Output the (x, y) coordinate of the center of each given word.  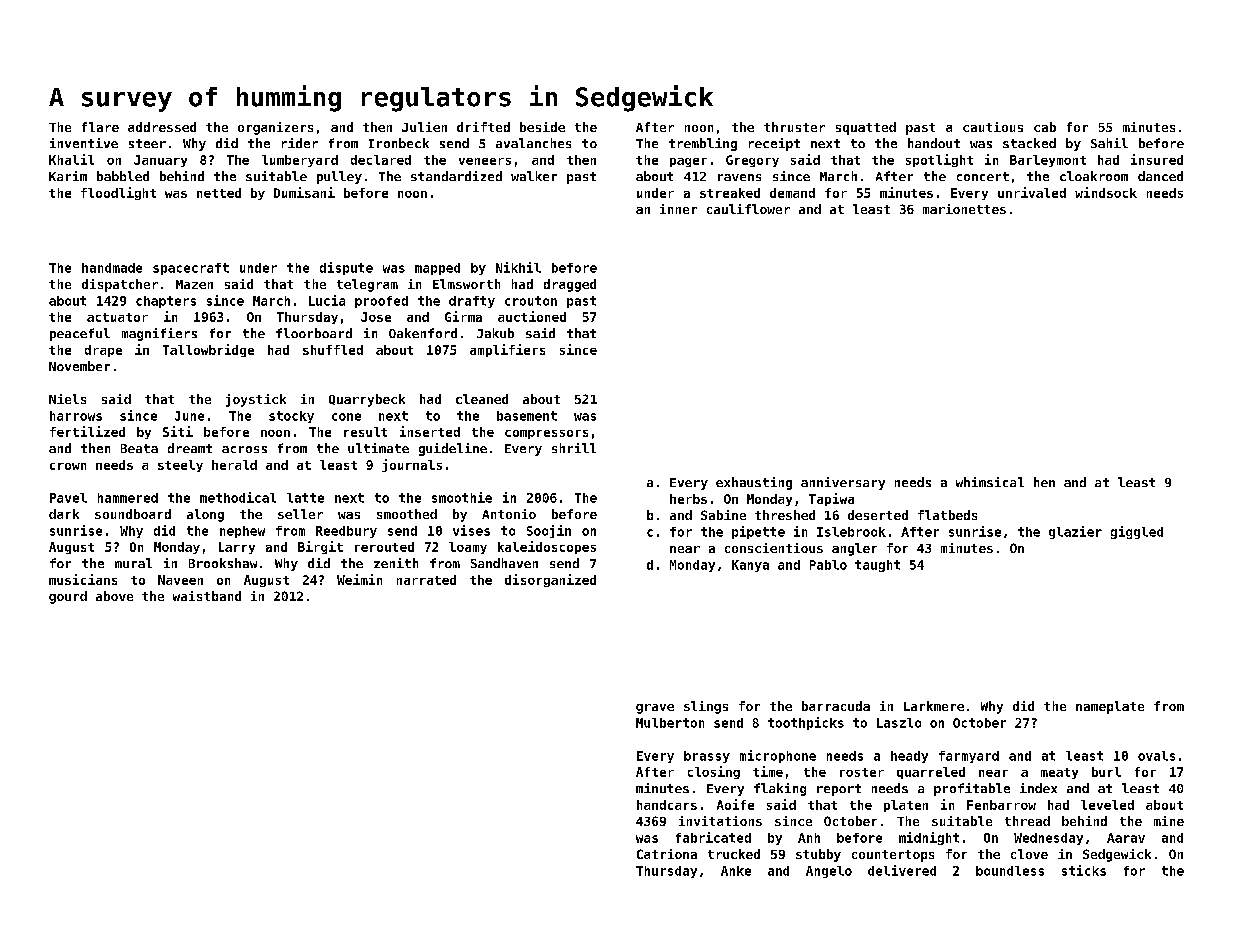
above (114, 596)
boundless (1010, 871)
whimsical (990, 482)
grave (655, 709)
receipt (774, 144)
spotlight (939, 160)
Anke (736, 871)
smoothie (462, 497)
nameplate (1110, 707)
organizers (275, 128)
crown (68, 466)
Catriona (667, 854)
